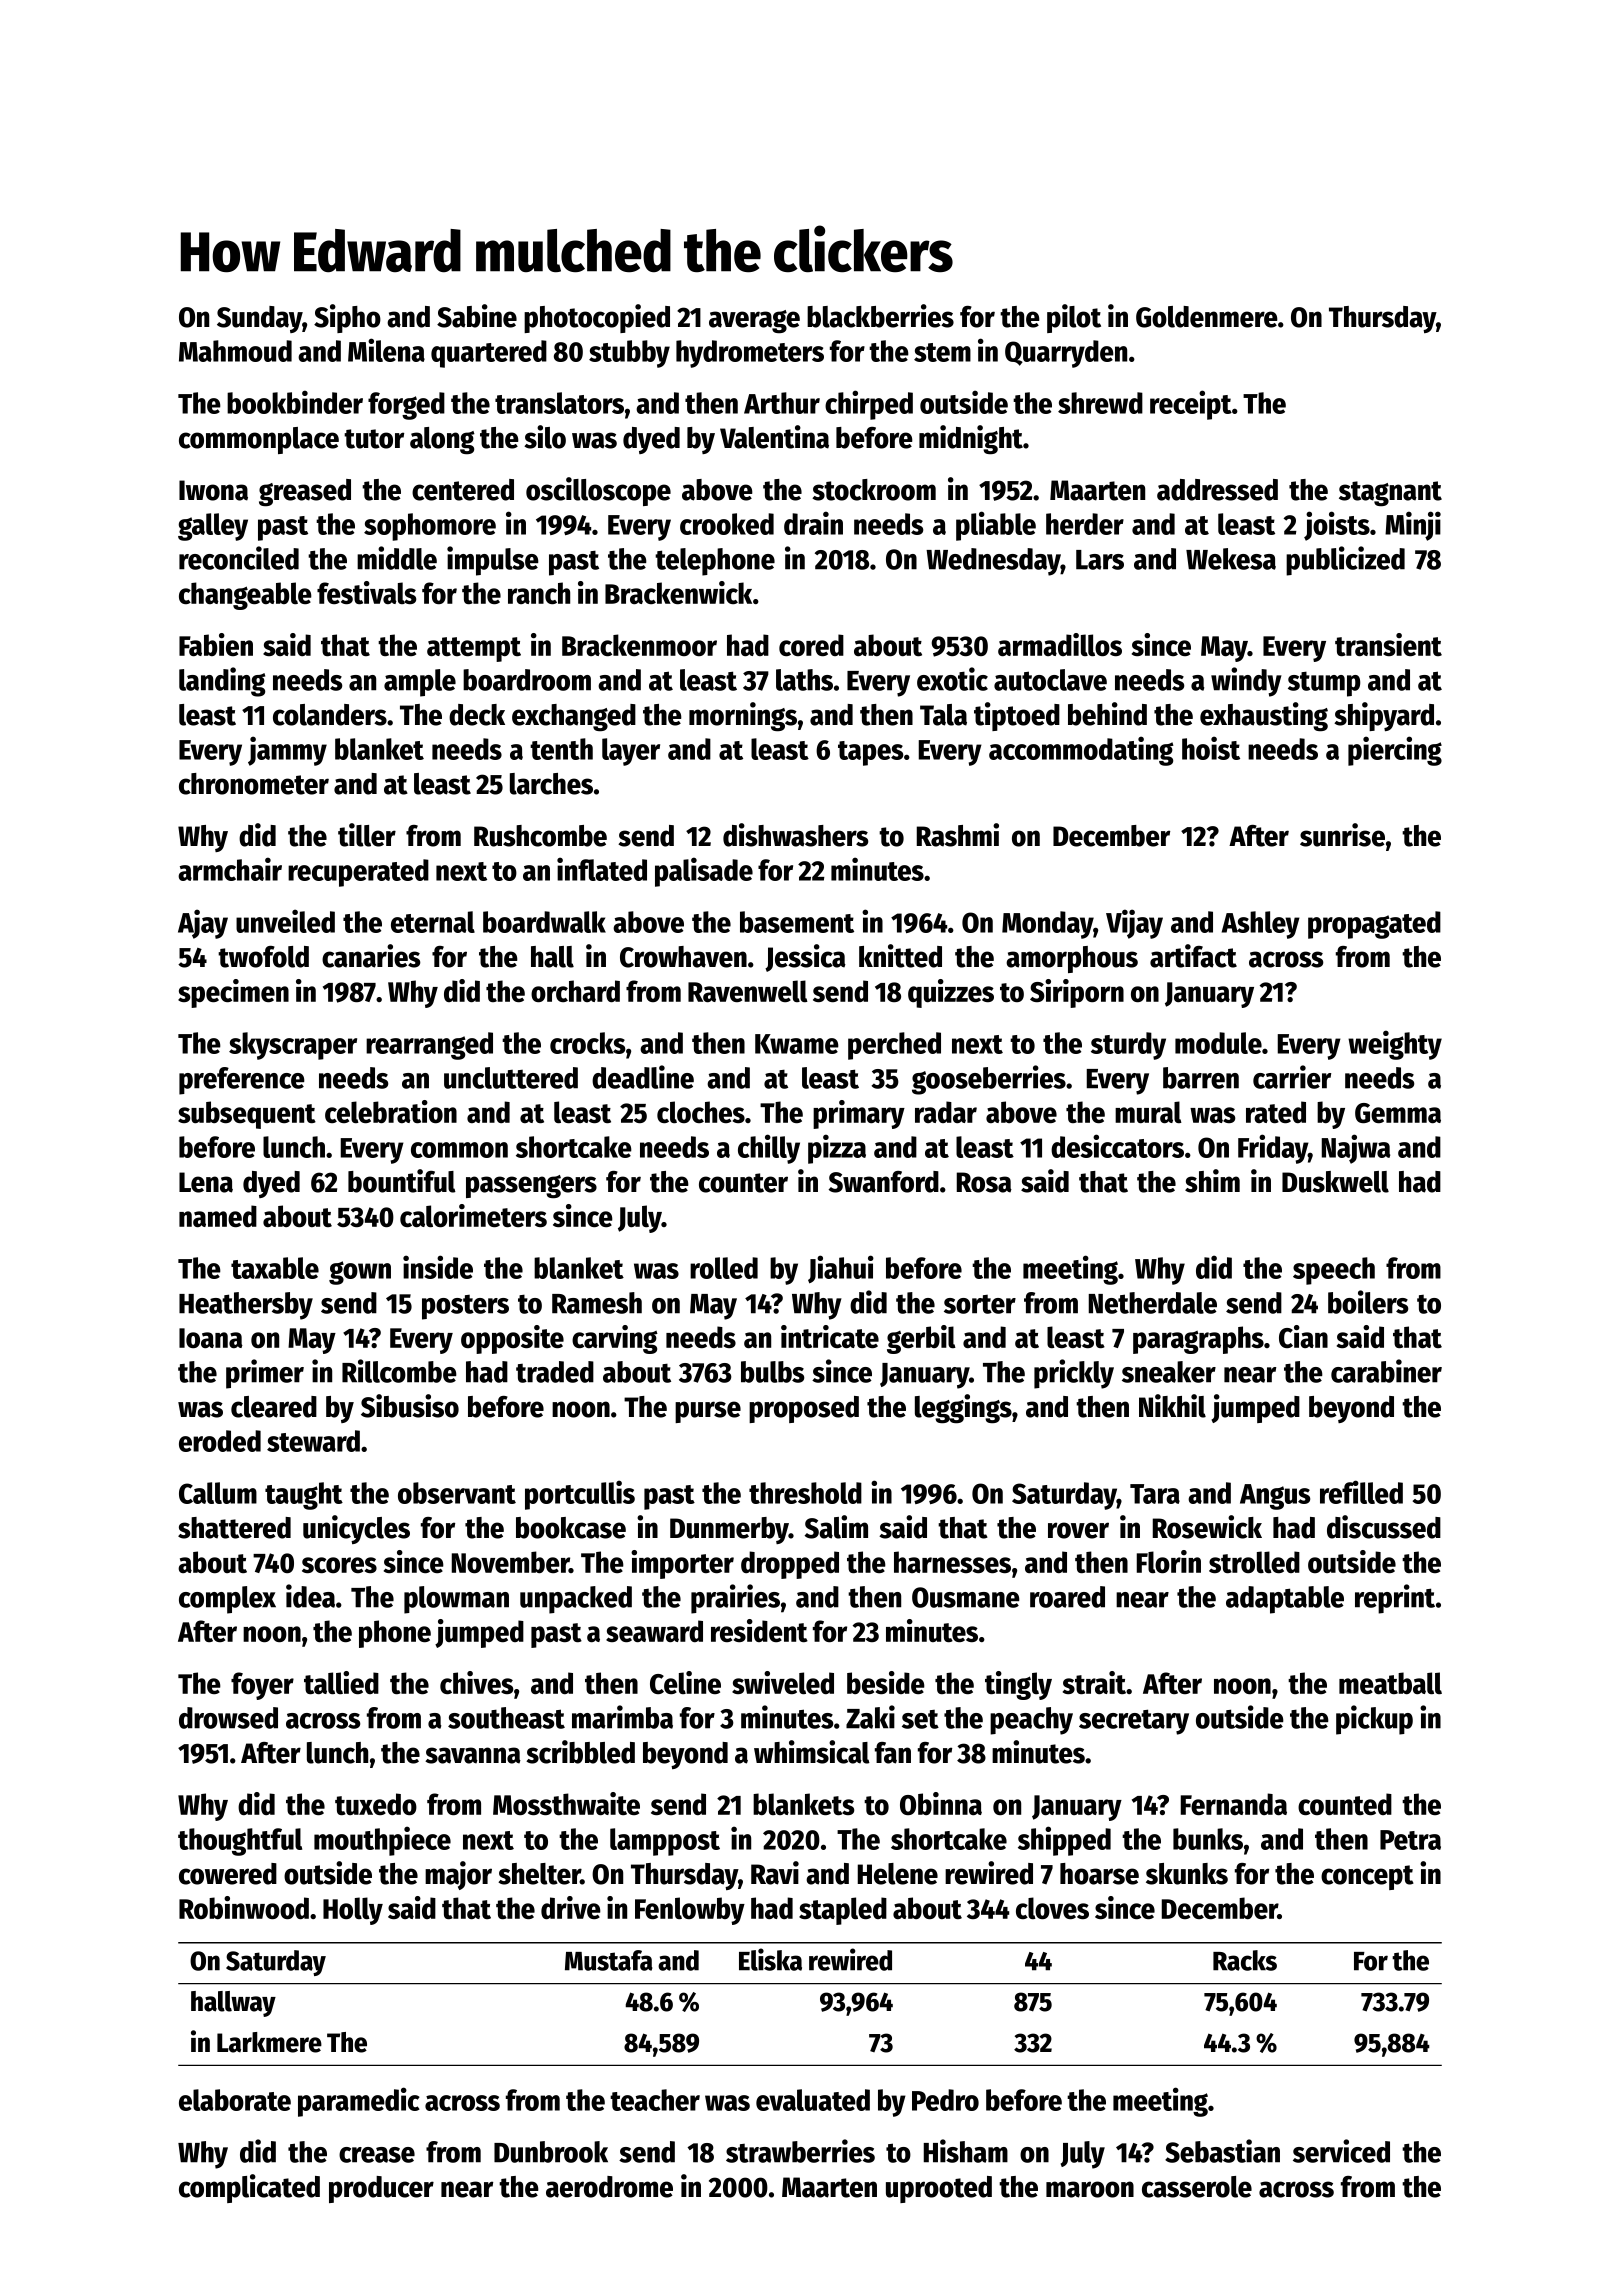  Describe the element at coordinates (1386, 1371) in the screenshot. I see `carabiner` at that location.
